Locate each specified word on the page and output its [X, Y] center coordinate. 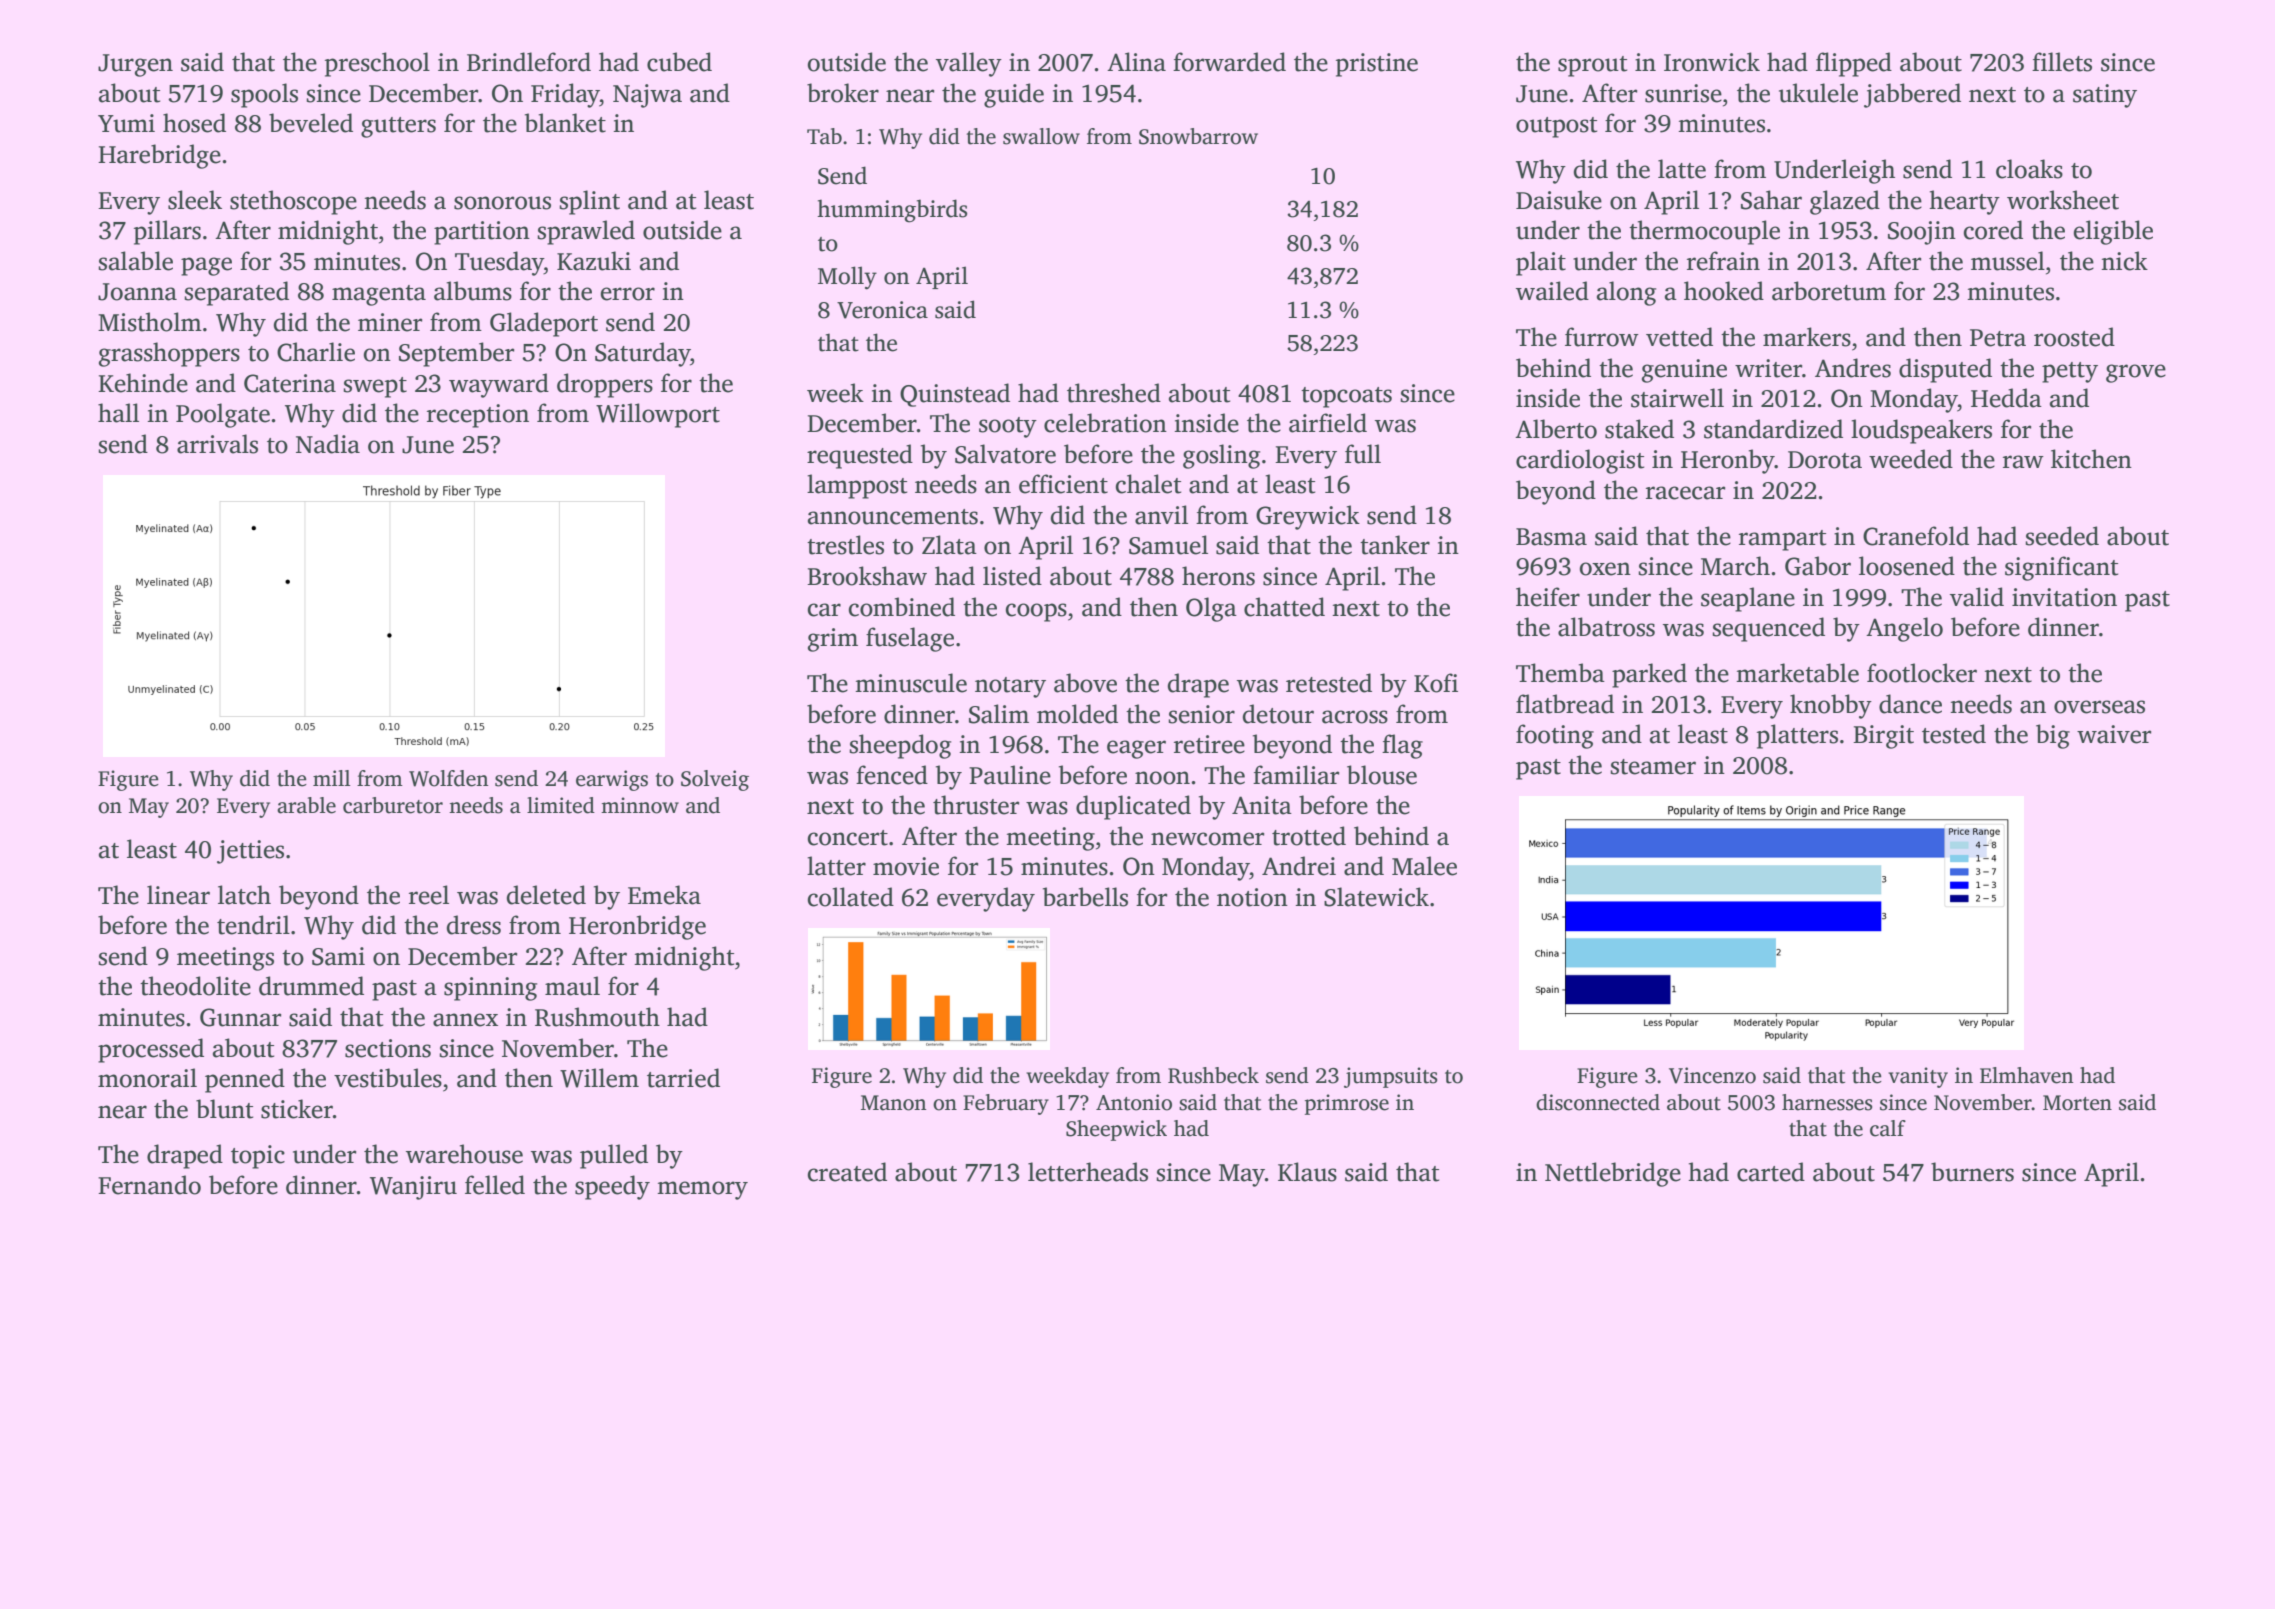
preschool [377, 64]
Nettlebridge [1613, 1174]
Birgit [1883, 737]
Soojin [1922, 233]
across [1355, 717]
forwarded [1229, 62]
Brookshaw [867, 576]
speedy [612, 1187]
